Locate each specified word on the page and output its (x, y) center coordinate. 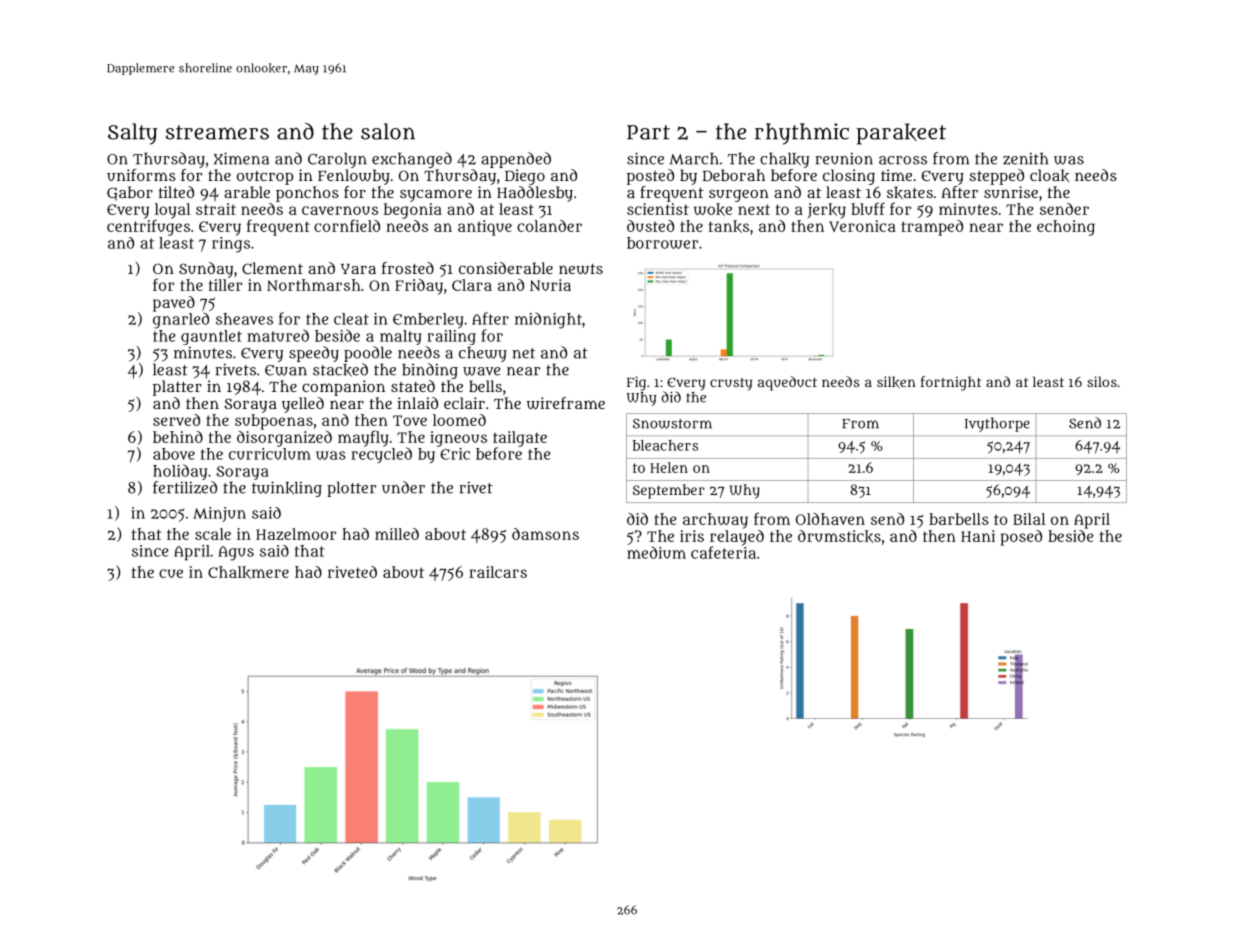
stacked (340, 370)
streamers (217, 132)
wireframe (566, 403)
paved (174, 304)
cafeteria (723, 552)
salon (388, 131)
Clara (472, 285)
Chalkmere (248, 572)
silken (896, 382)
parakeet (901, 134)
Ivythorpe (997, 424)
